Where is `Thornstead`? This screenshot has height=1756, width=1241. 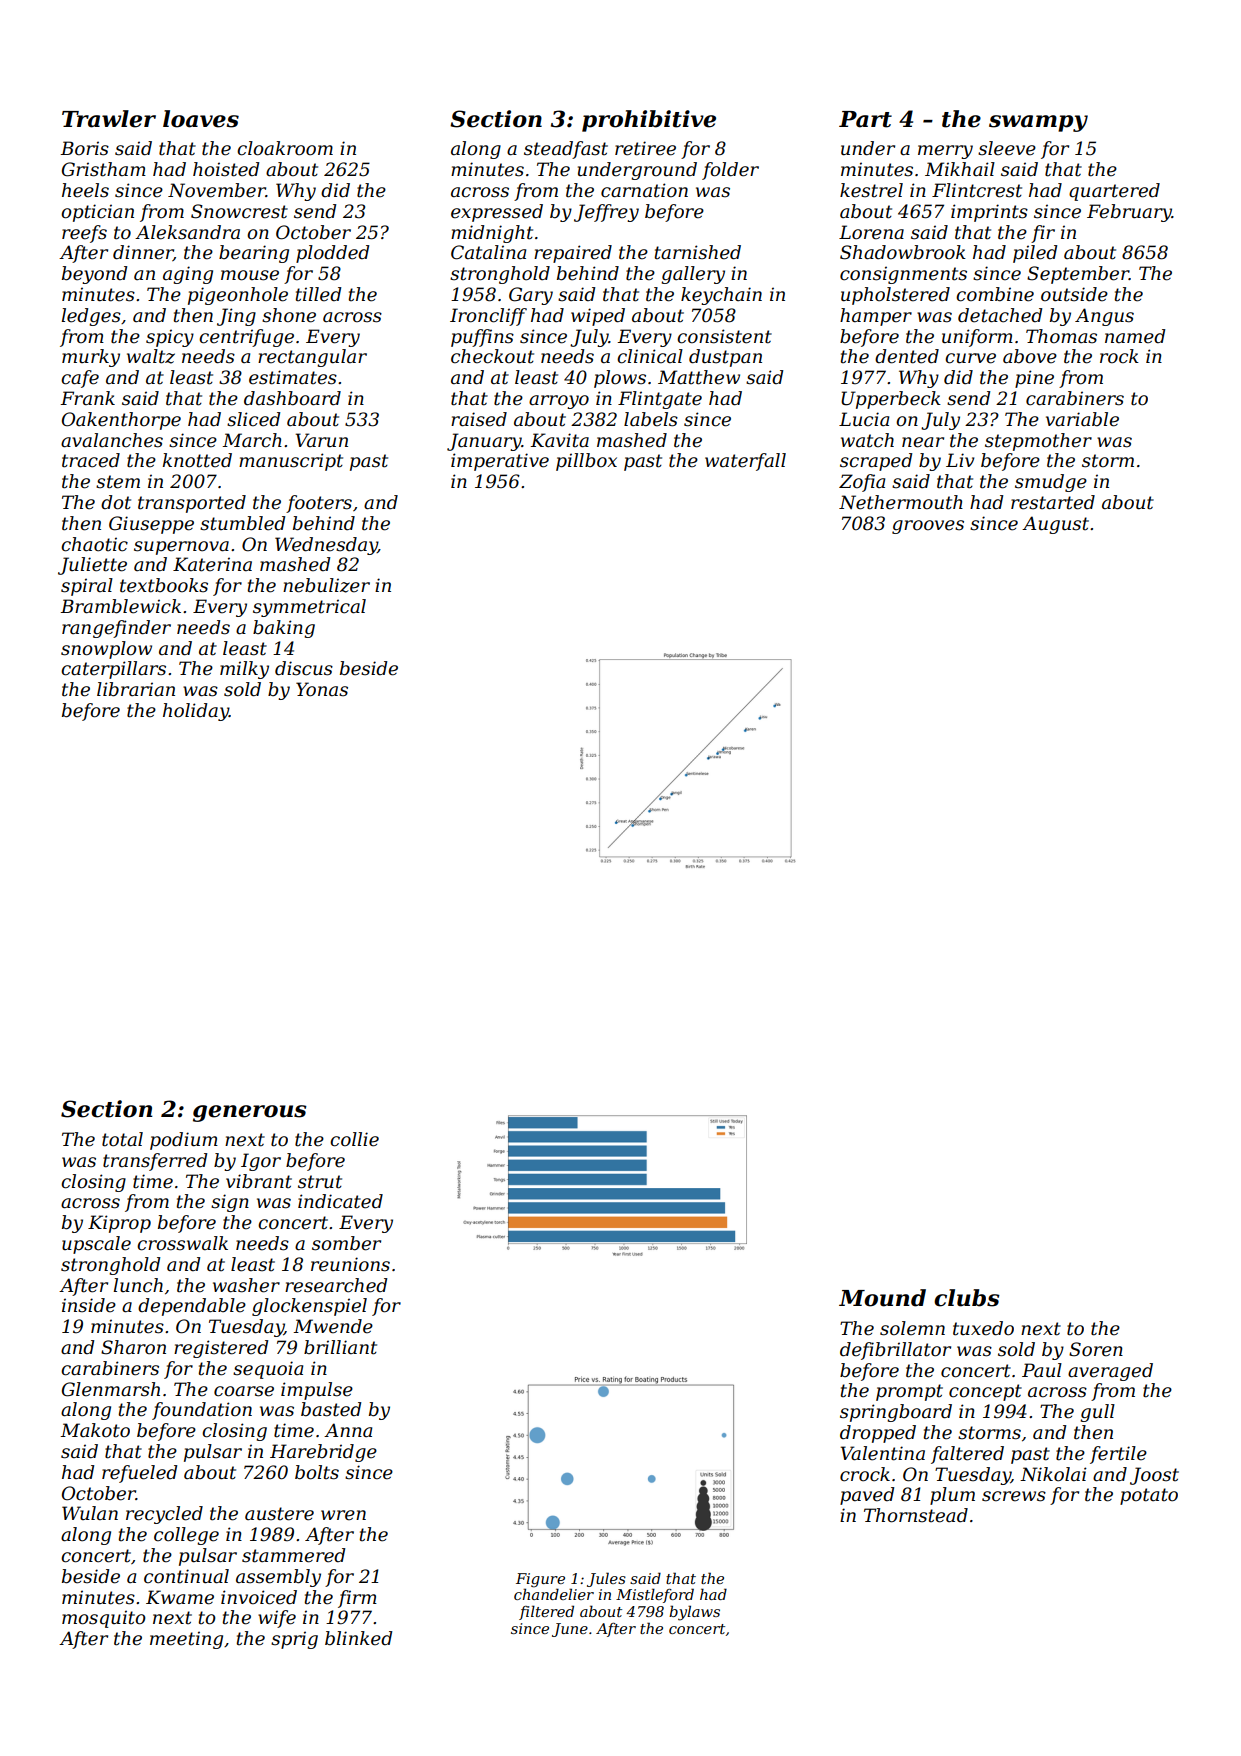 Thornstead is located at coordinates (916, 1515).
